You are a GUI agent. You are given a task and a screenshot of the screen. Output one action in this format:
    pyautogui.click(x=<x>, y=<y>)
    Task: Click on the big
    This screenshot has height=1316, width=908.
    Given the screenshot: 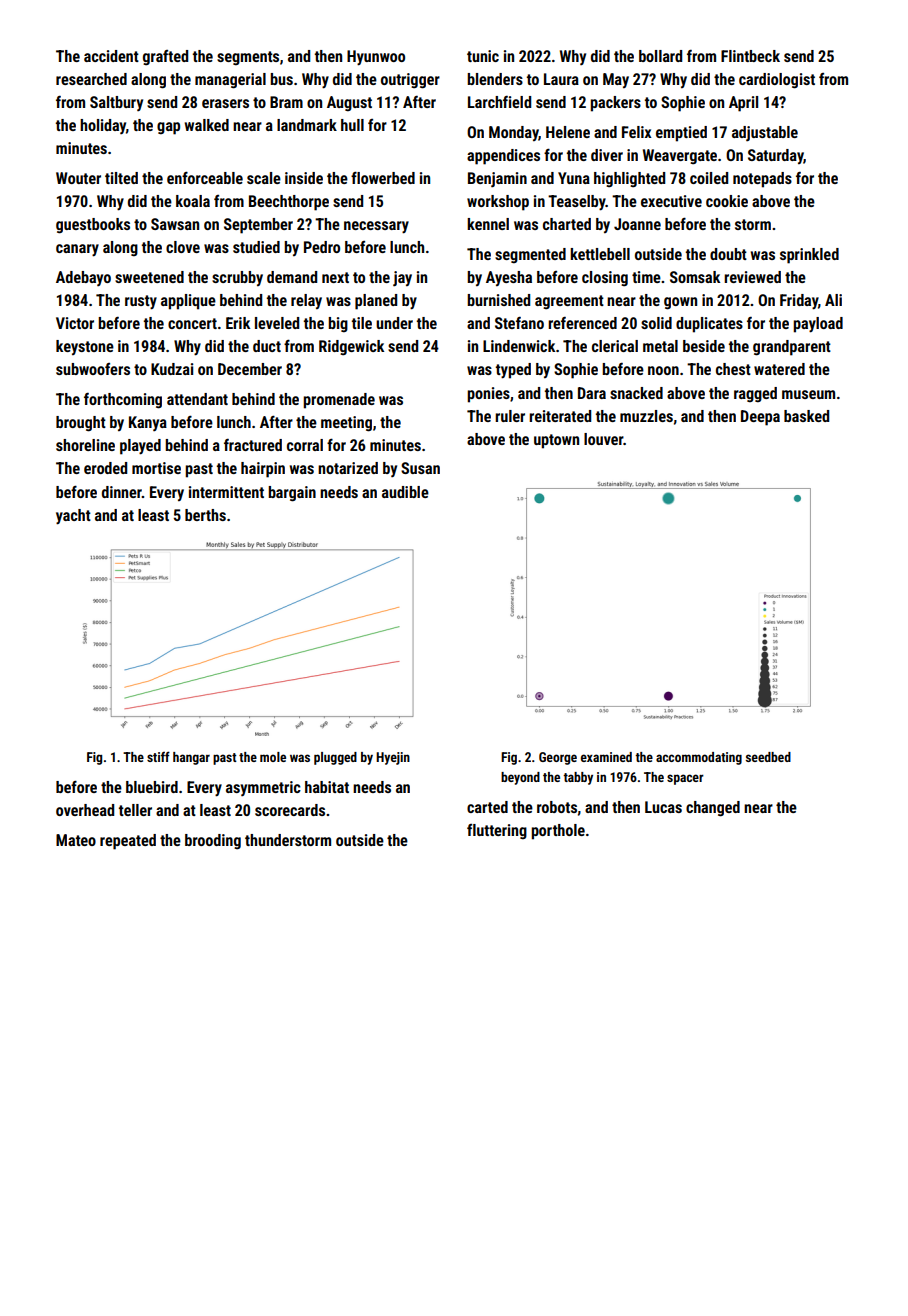 What is the action you would take?
    pyautogui.click(x=338, y=325)
